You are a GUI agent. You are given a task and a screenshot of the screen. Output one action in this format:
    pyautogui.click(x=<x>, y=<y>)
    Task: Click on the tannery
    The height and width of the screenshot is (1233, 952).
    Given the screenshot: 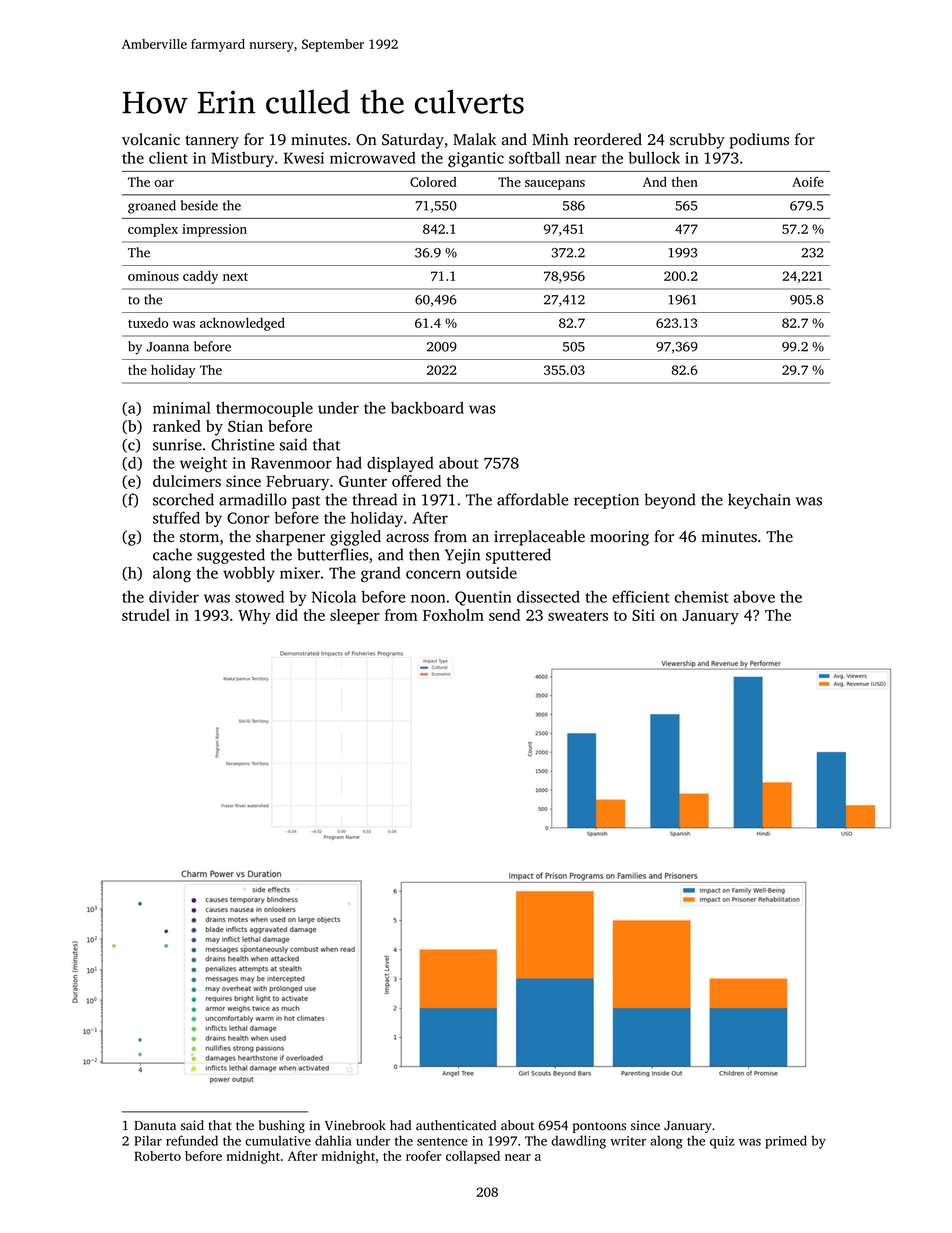 What is the action you would take?
    pyautogui.click(x=212, y=142)
